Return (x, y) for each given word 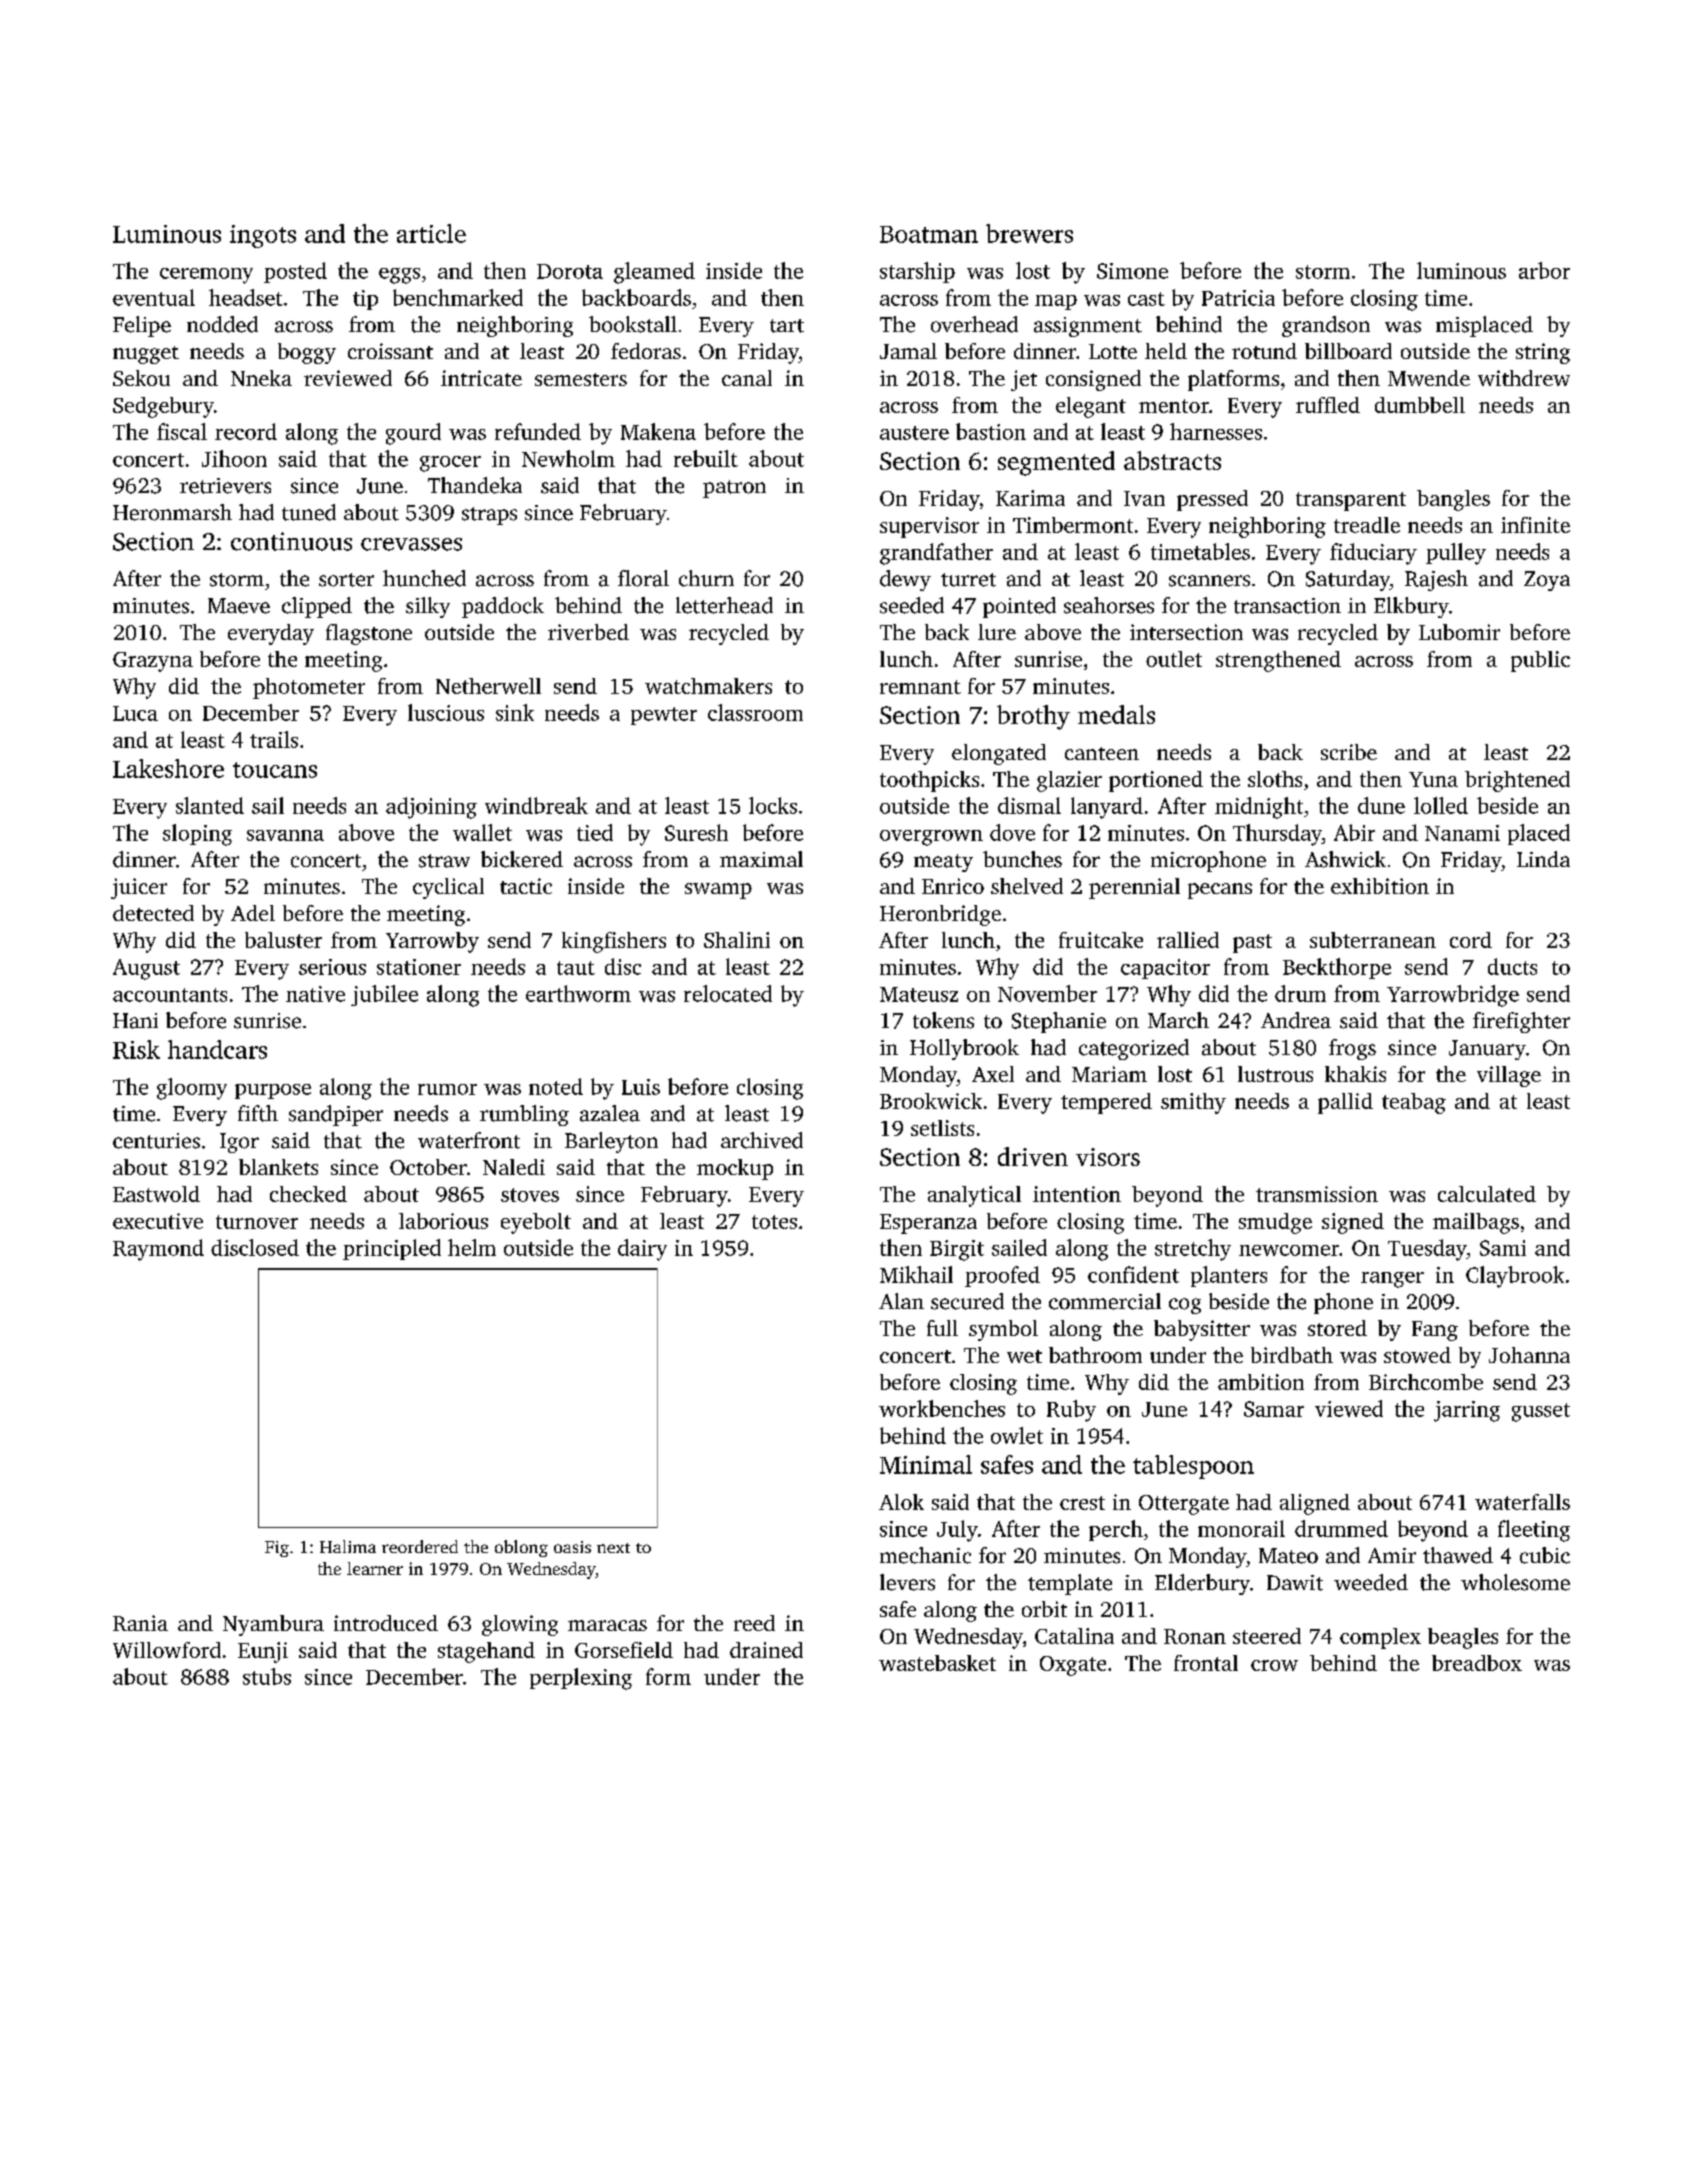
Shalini (737, 940)
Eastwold (156, 1194)
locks (773, 805)
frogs (1352, 1049)
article (431, 233)
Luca (135, 713)
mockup (735, 1169)
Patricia (1238, 298)
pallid (1345, 1103)
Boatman (929, 234)
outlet (1174, 659)
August (146, 969)
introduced (386, 1623)
